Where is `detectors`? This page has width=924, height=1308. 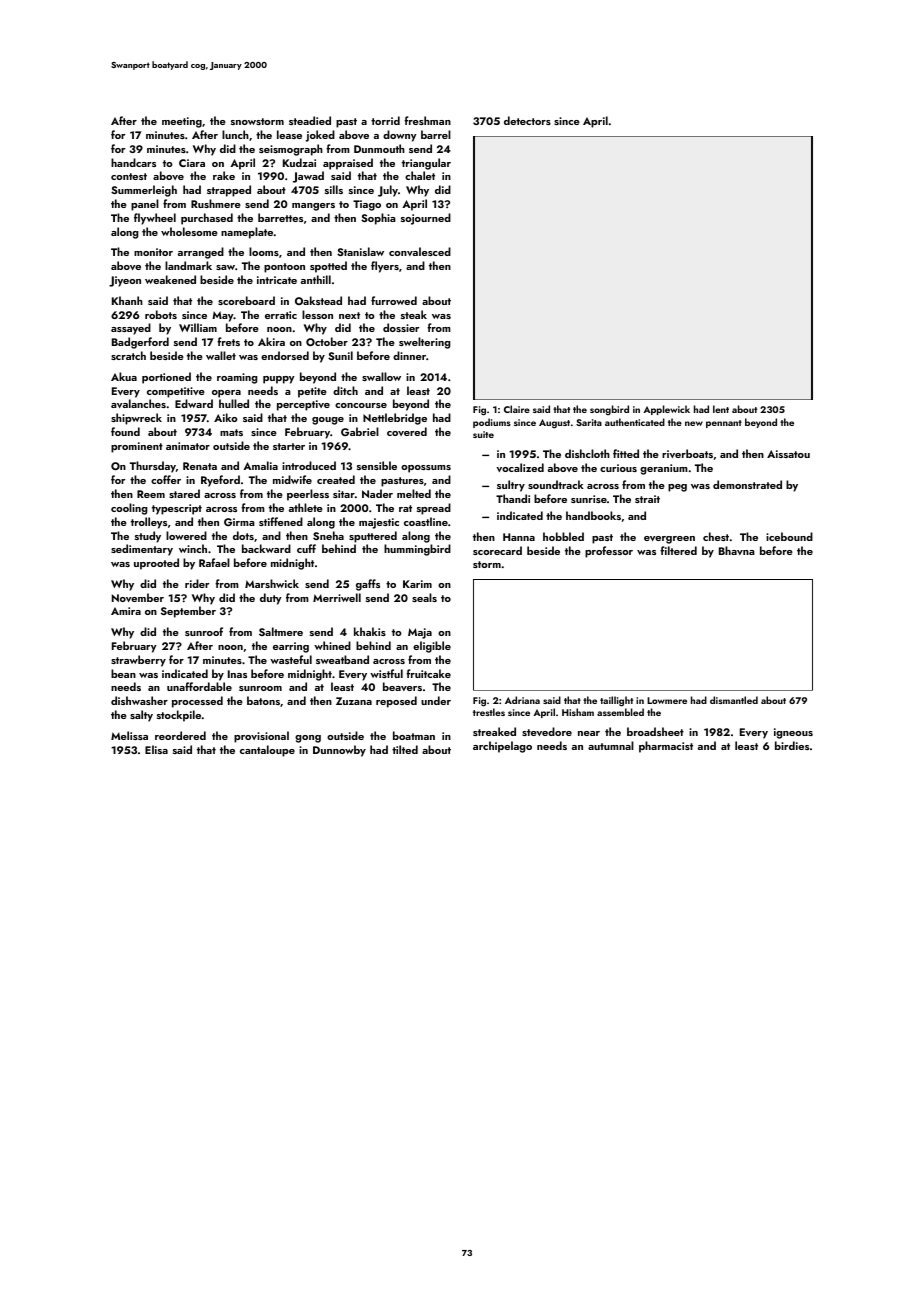
detectors is located at coordinates (527, 120).
